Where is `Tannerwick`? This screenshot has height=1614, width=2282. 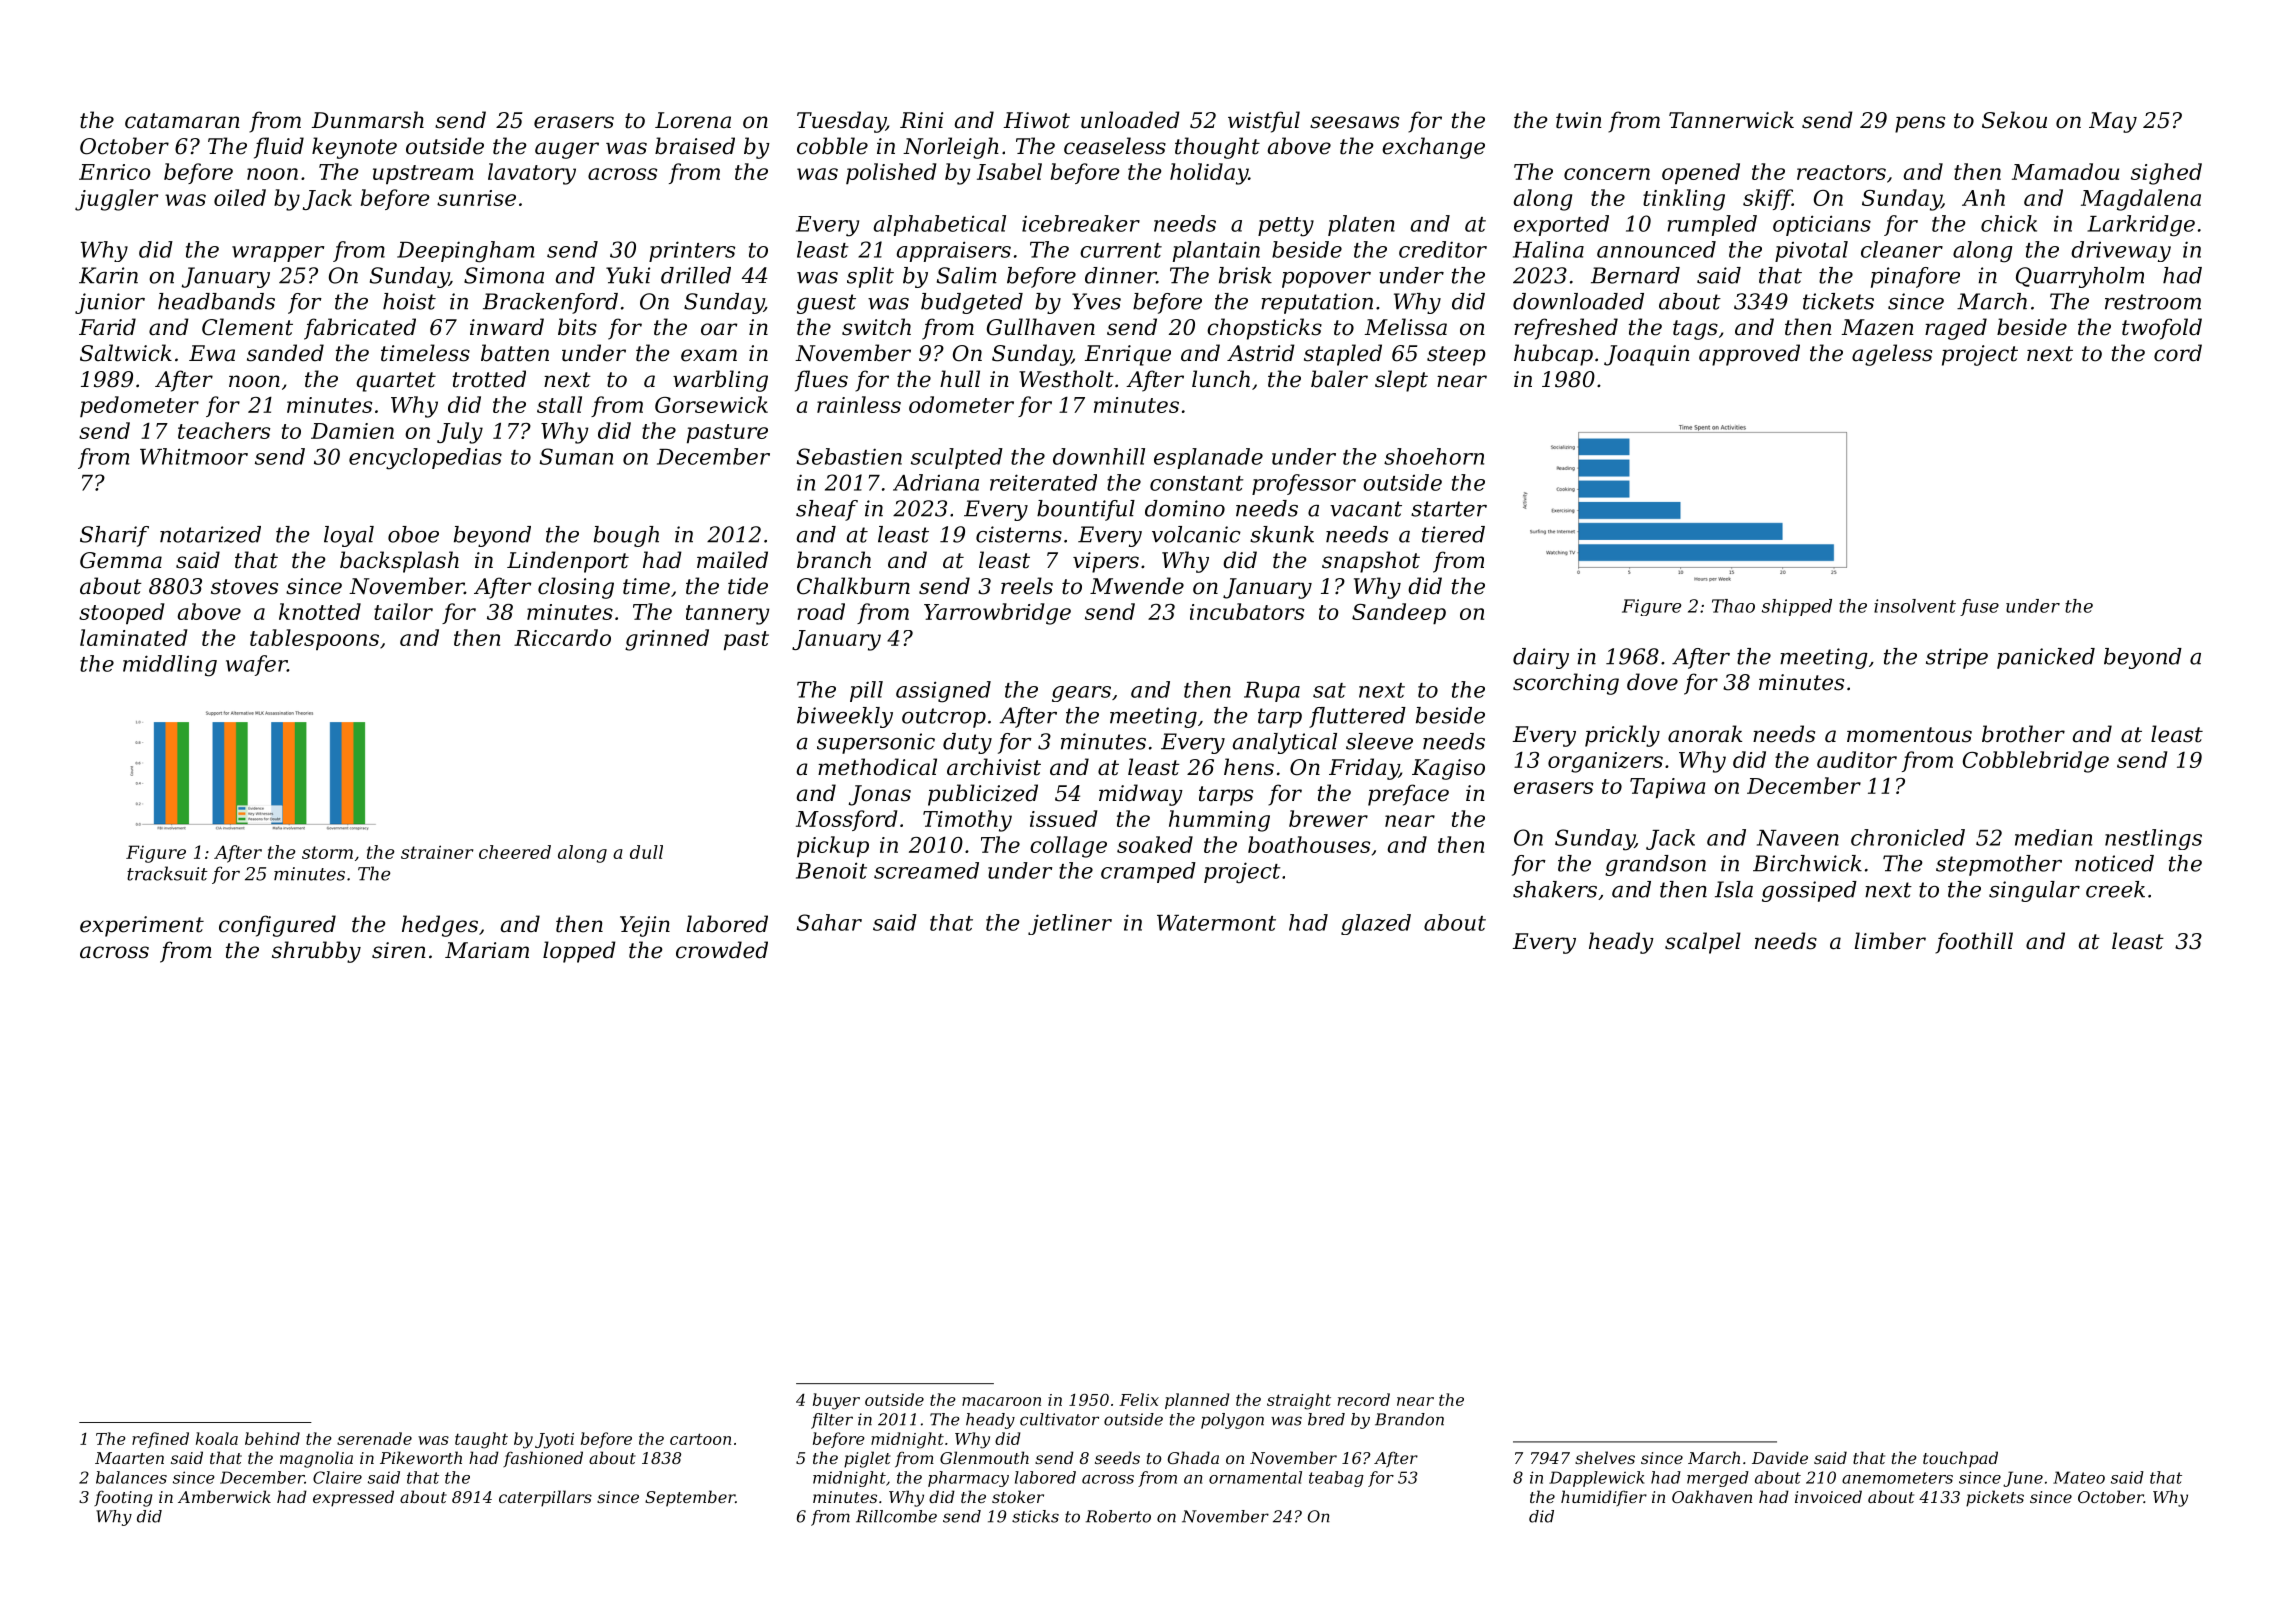
Tannerwick is located at coordinates (1731, 120).
